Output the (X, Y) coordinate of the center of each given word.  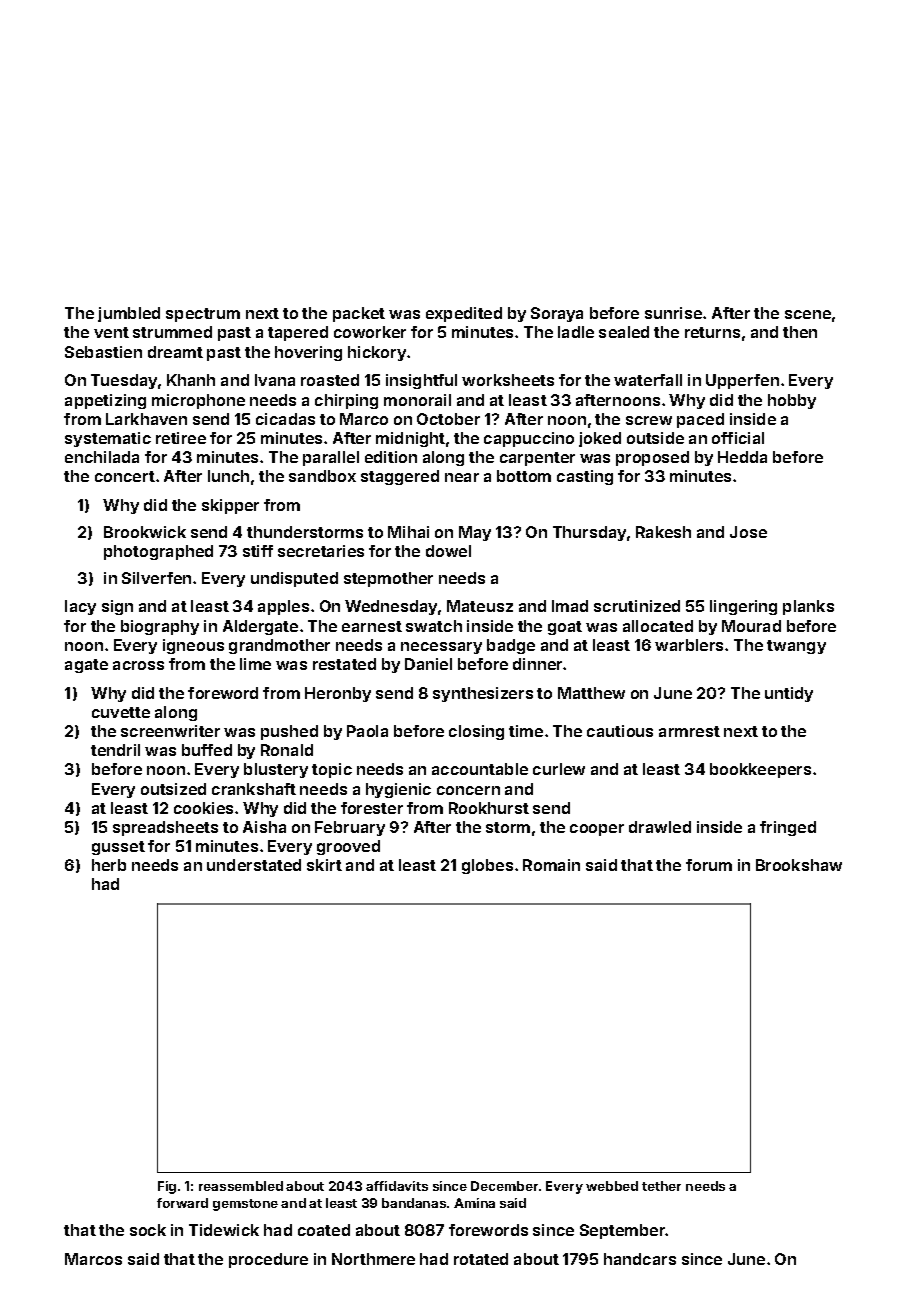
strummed (172, 332)
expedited (464, 314)
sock (148, 1230)
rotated (481, 1259)
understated (254, 865)
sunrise (673, 313)
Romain (551, 865)
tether (661, 1186)
